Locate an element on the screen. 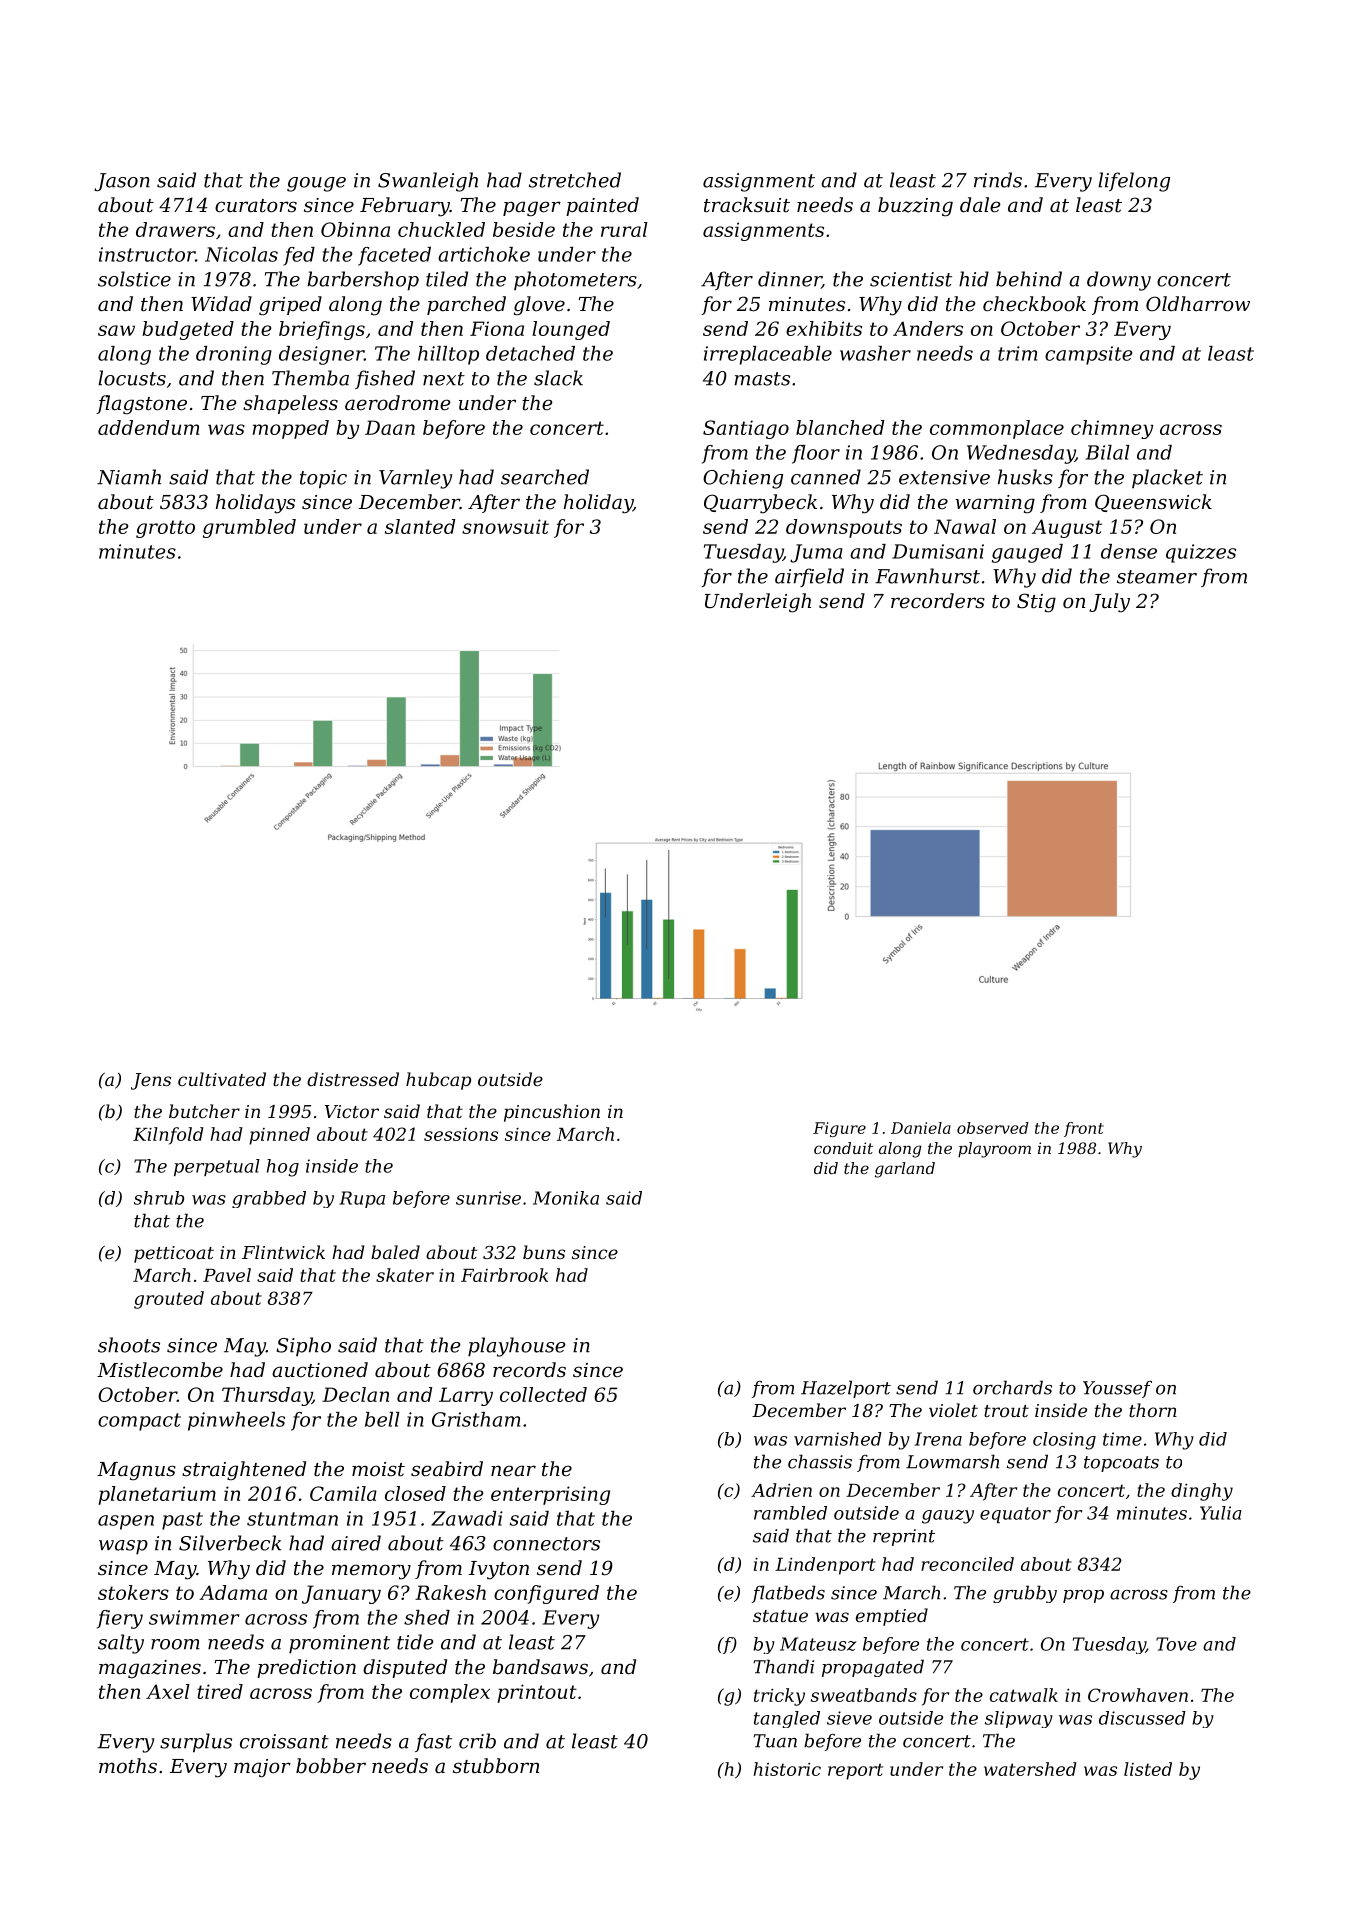 Image resolution: width=1354 pixels, height=1915 pixels. stubborn is located at coordinates (496, 1766).
